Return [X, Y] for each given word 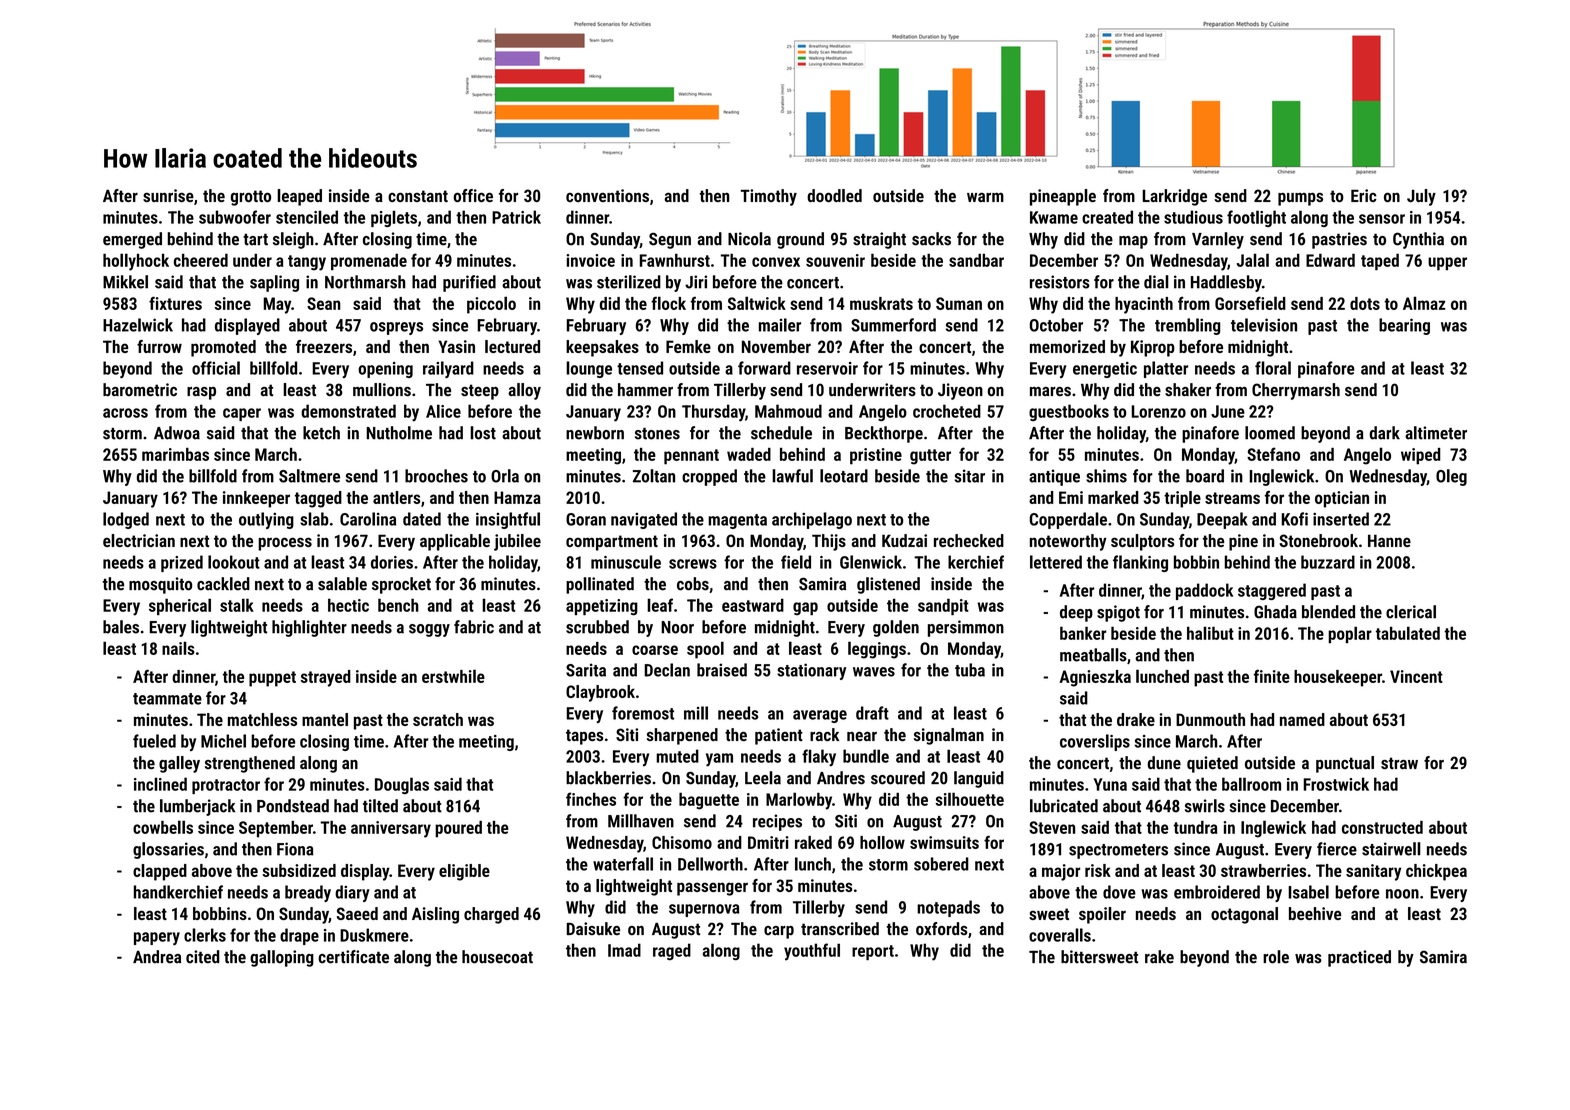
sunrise [168, 195]
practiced [1359, 958]
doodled [834, 195]
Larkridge [1174, 197]
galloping [282, 958]
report [873, 952]
